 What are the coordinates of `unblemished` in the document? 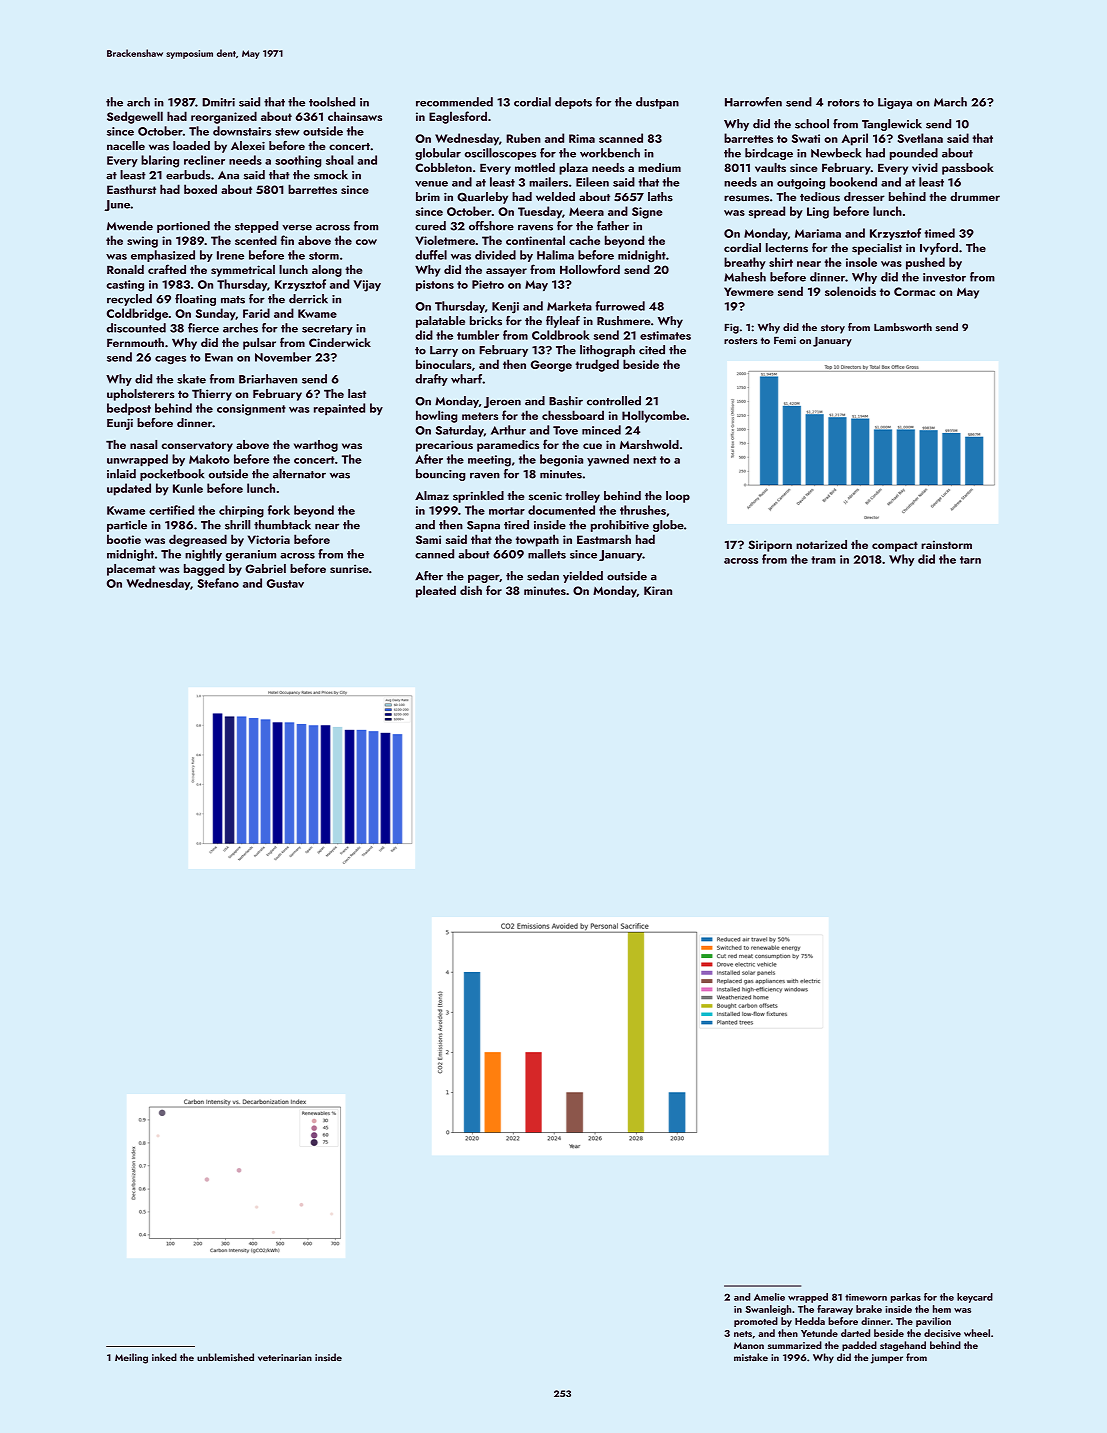 It's located at (225, 1357).
